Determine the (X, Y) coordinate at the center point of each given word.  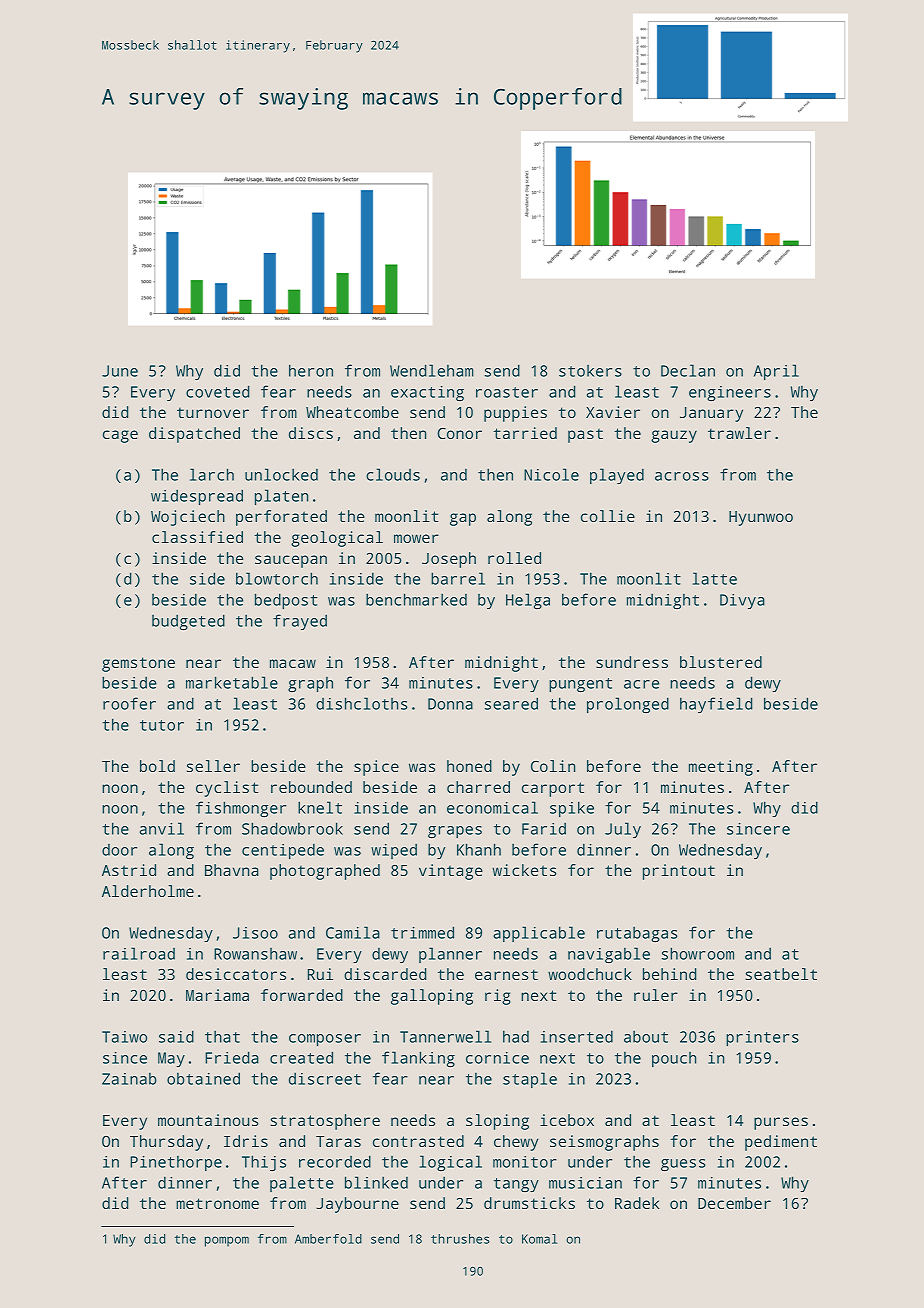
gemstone (138, 664)
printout (679, 872)
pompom (227, 1241)
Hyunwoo (761, 518)
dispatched (194, 435)
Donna (450, 704)
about (646, 1036)
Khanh (479, 849)
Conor (459, 433)
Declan (688, 370)
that (222, 1036)
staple (530, 1080)
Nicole (551, 474)
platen (281, 497)
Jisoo (255, 933)
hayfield (716, 705)
